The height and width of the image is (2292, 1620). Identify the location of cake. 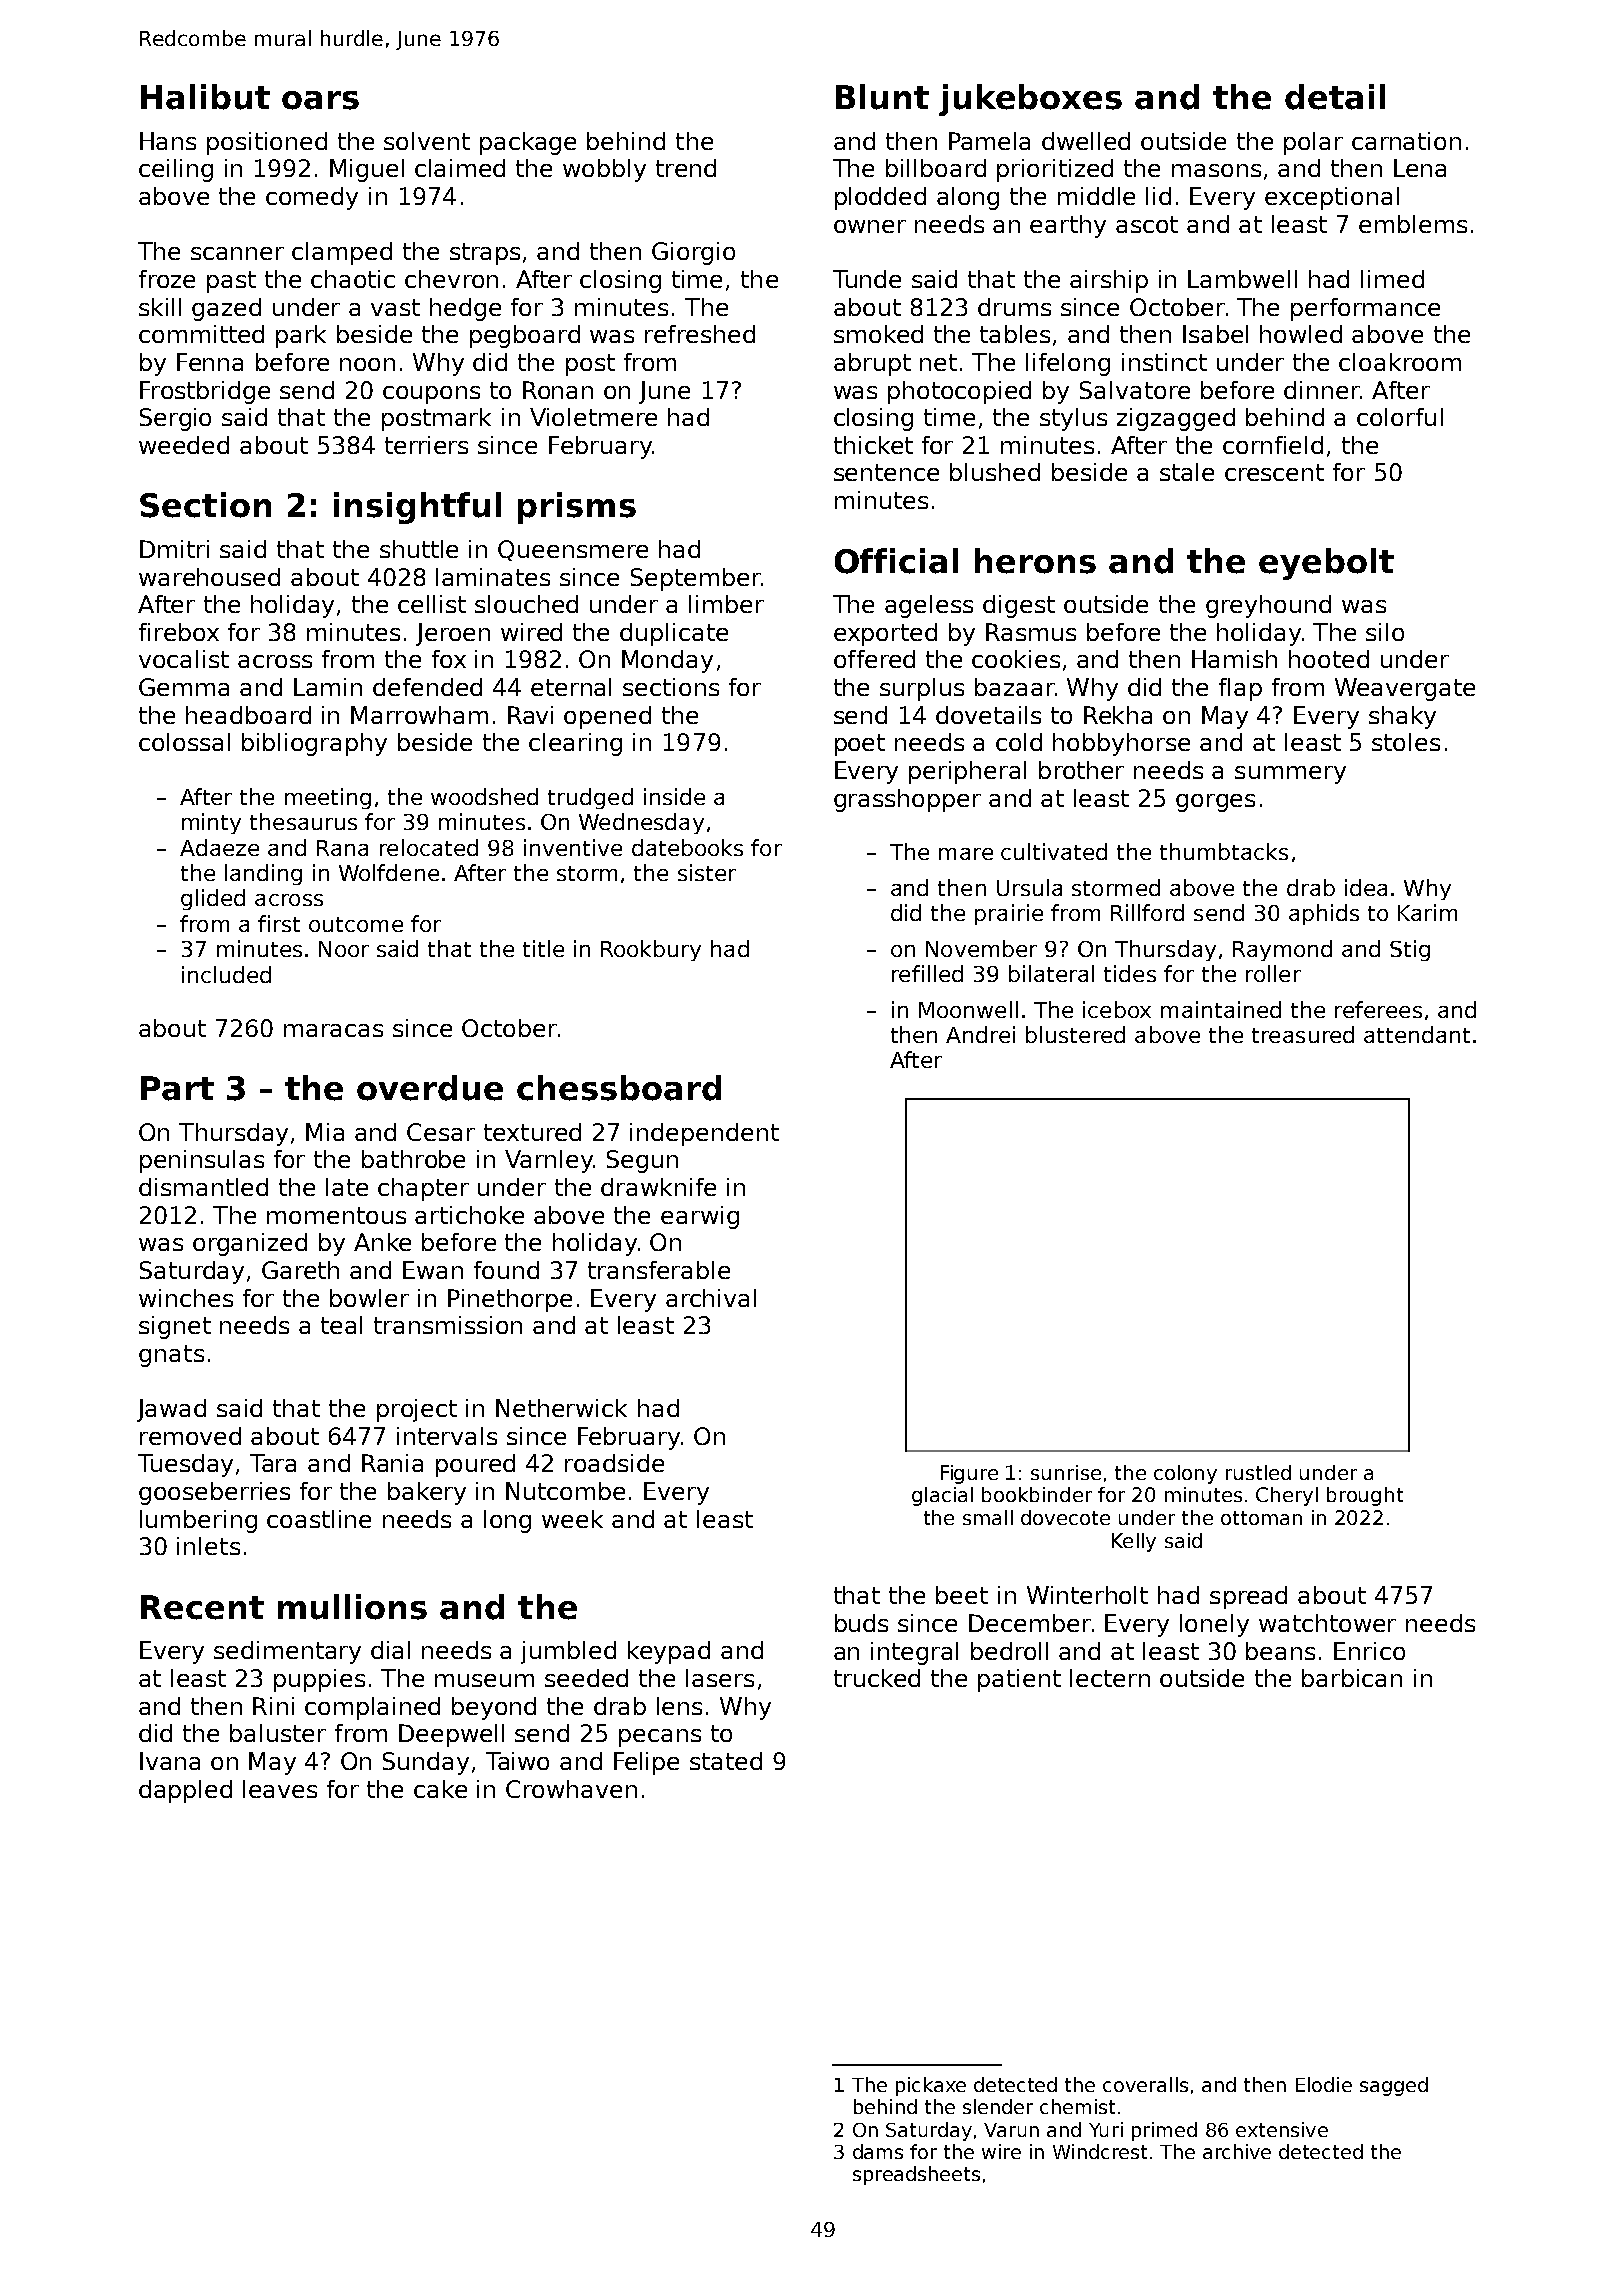
(440, 1789).
